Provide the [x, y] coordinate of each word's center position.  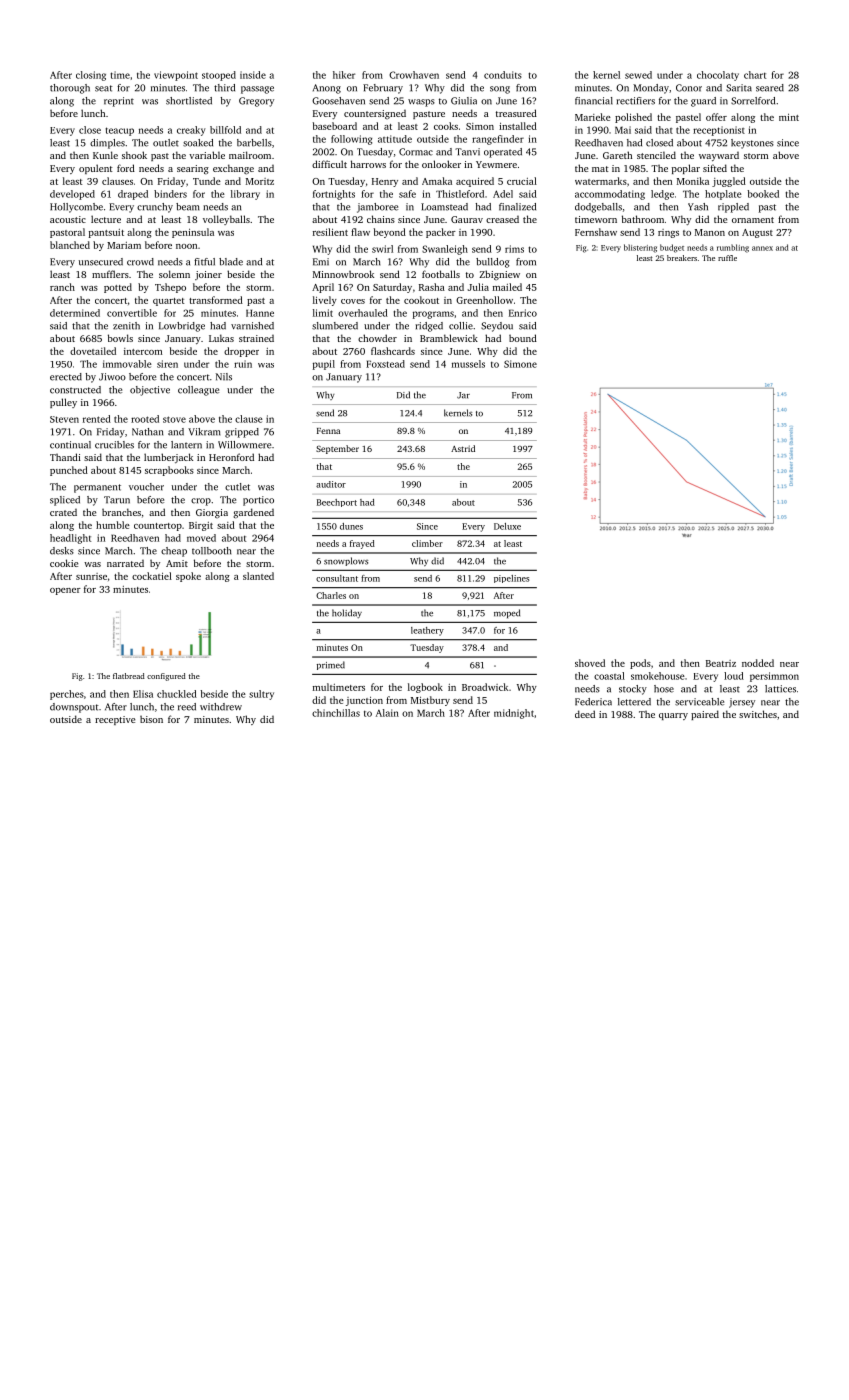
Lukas [221, 338]
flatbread [129, 676]
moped [507, 614]
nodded [758, 663]
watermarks [601, 181]
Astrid [463, 448]
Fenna [328, 431]
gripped [242, 433]
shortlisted [189, 101]
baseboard [335, 126]
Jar [463, 395]
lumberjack [168, 458]
